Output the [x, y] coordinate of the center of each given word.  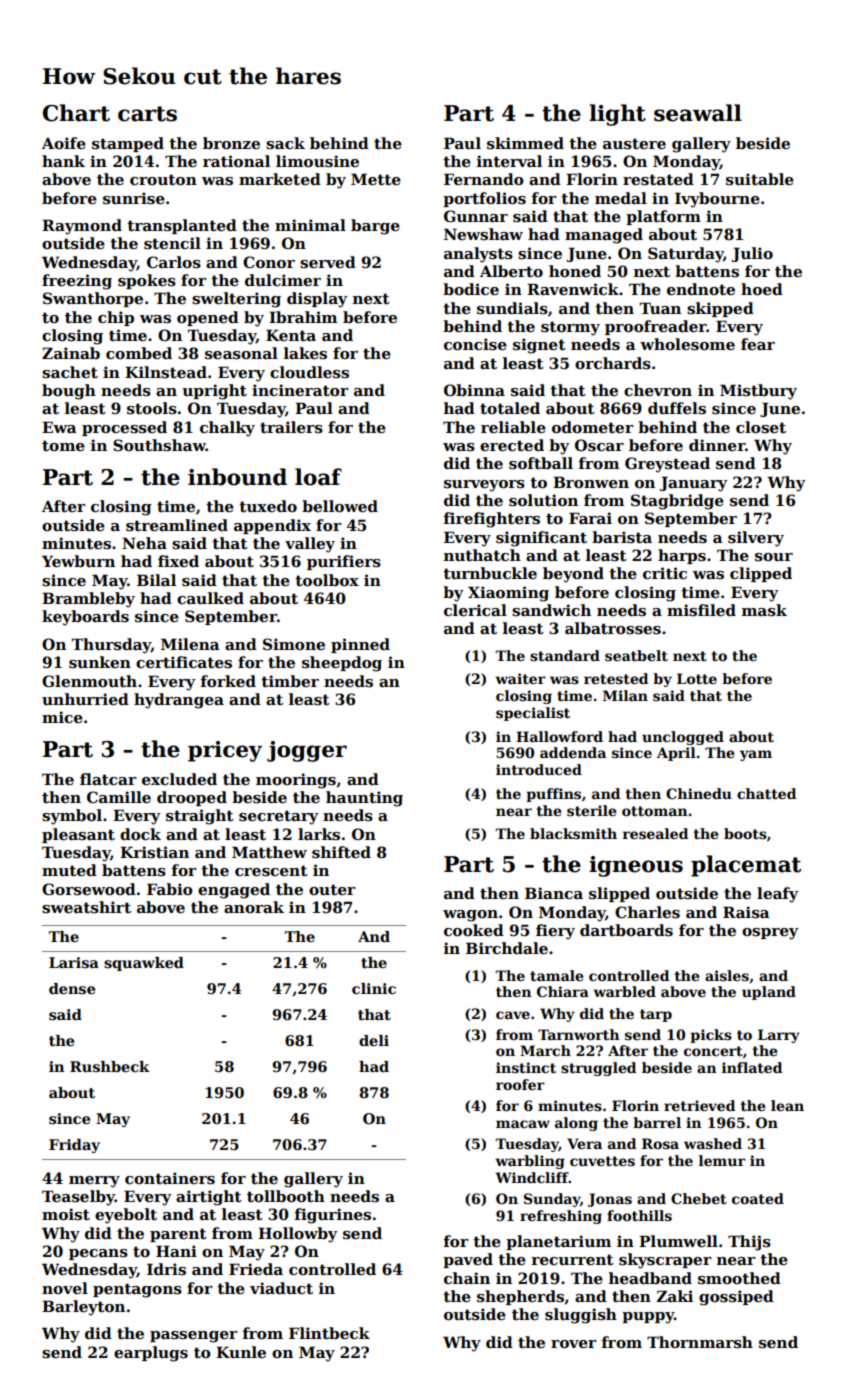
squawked [144, 964]
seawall [698, 113]
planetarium [558, 1242]
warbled [624, 991]
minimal [310, 225]
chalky [227, 429]
